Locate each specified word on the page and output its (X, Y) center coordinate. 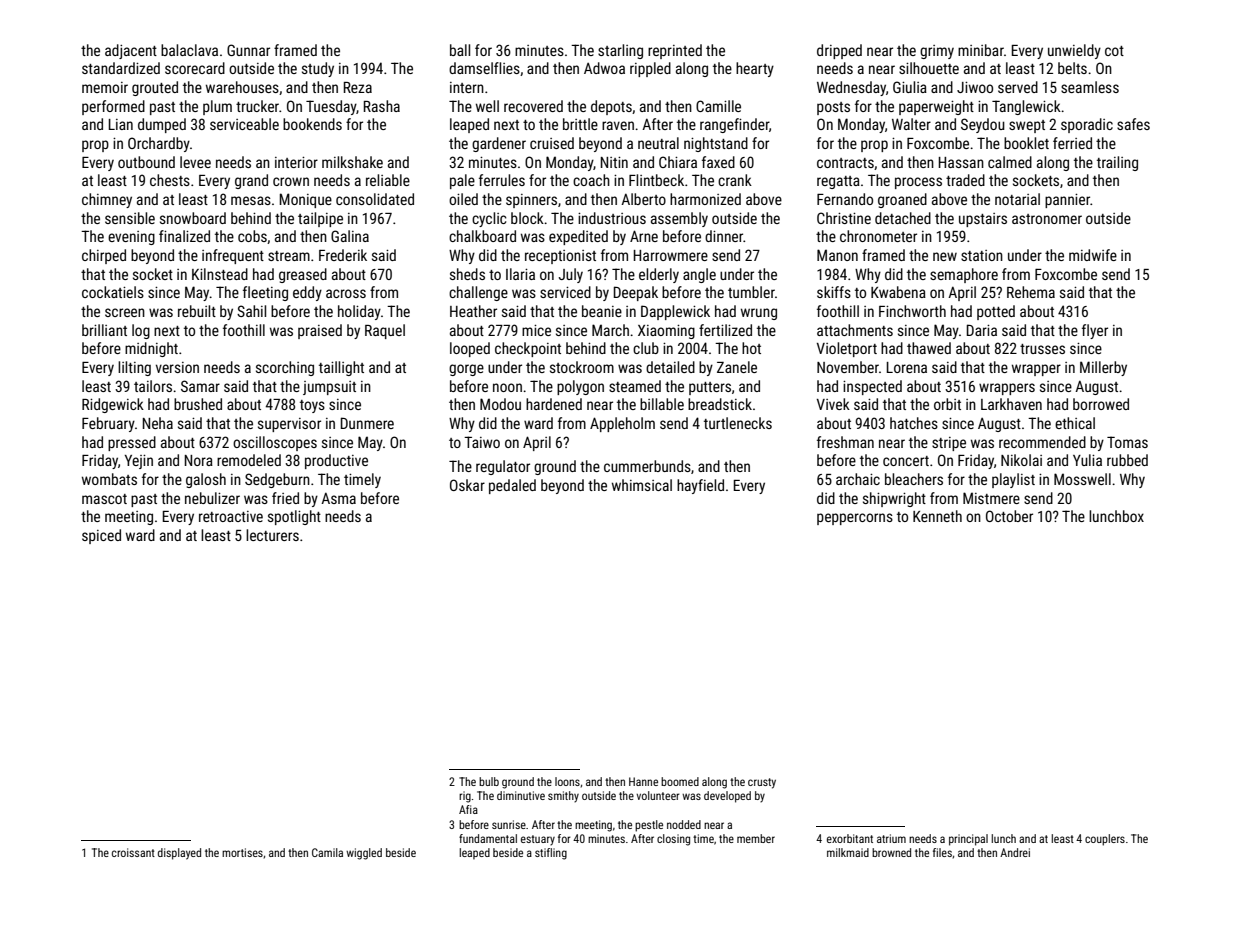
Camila (327, 852)
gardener (499, 144)
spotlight (294, 517)
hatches (914, 423)
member (756, 838)
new (945, 256)
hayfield (700, 486)
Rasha (382, 106)
